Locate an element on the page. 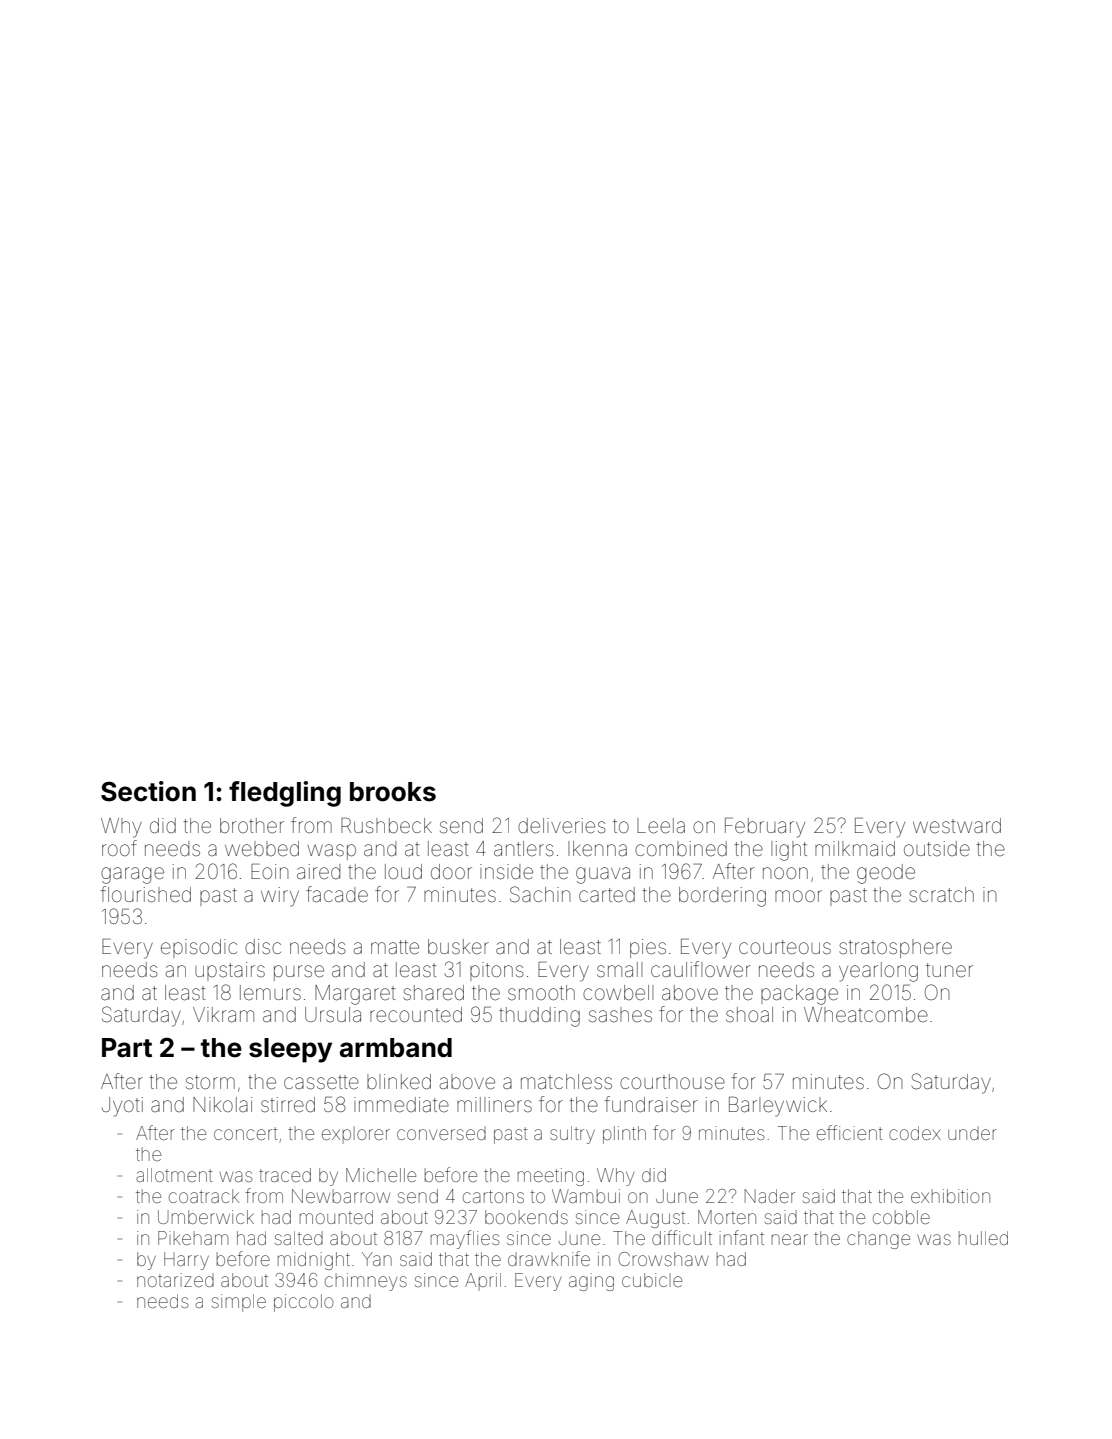 Image resolution: width=1112 pixels, height=1439 pixels. tuner is located at coordinates (949, 970).
